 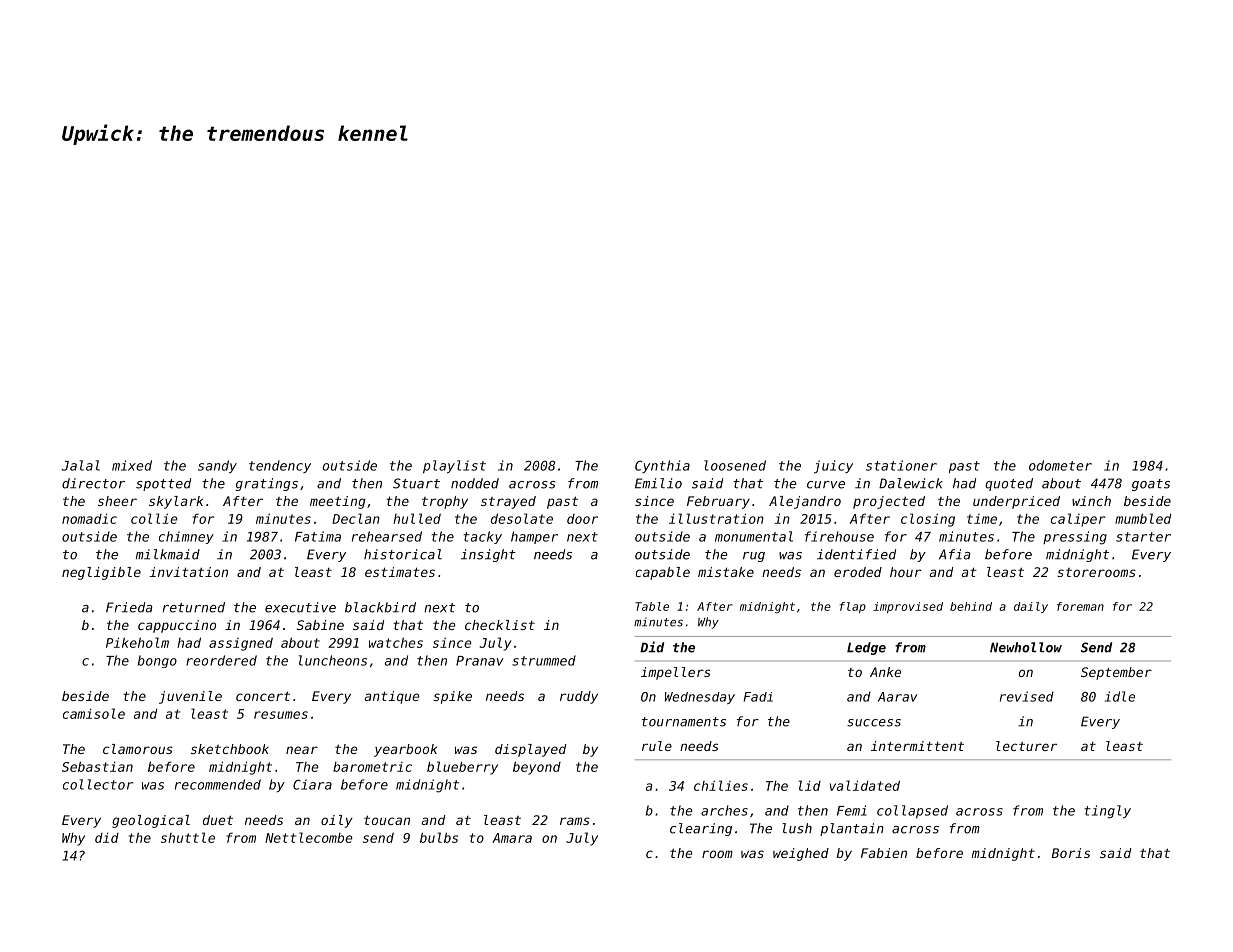 What do you see at coordinates (1091, 501) in the screenshot?
I see `winch` at bounding box center [1091, 501].
